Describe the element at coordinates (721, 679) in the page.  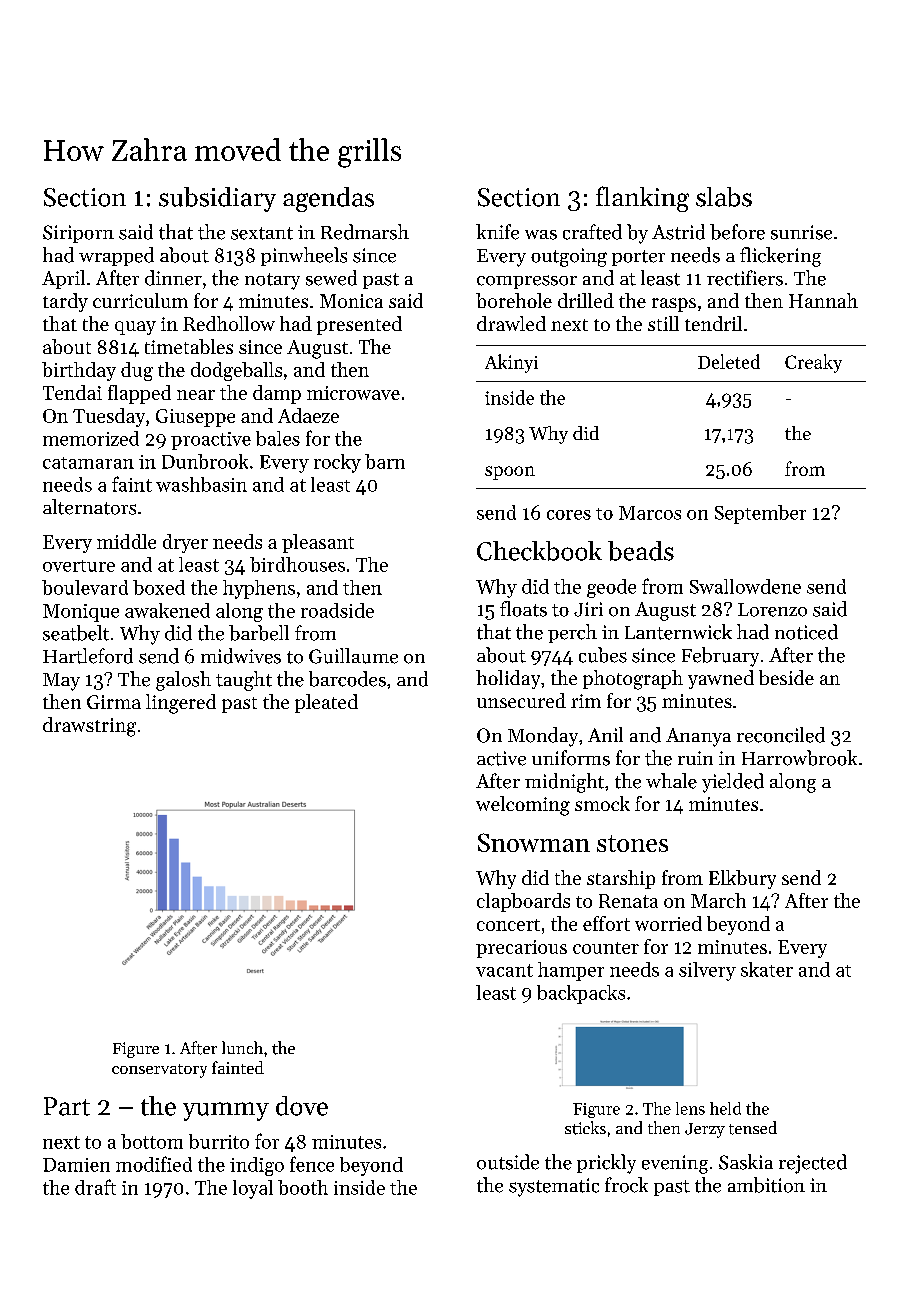
I see `yawned` at that location.
